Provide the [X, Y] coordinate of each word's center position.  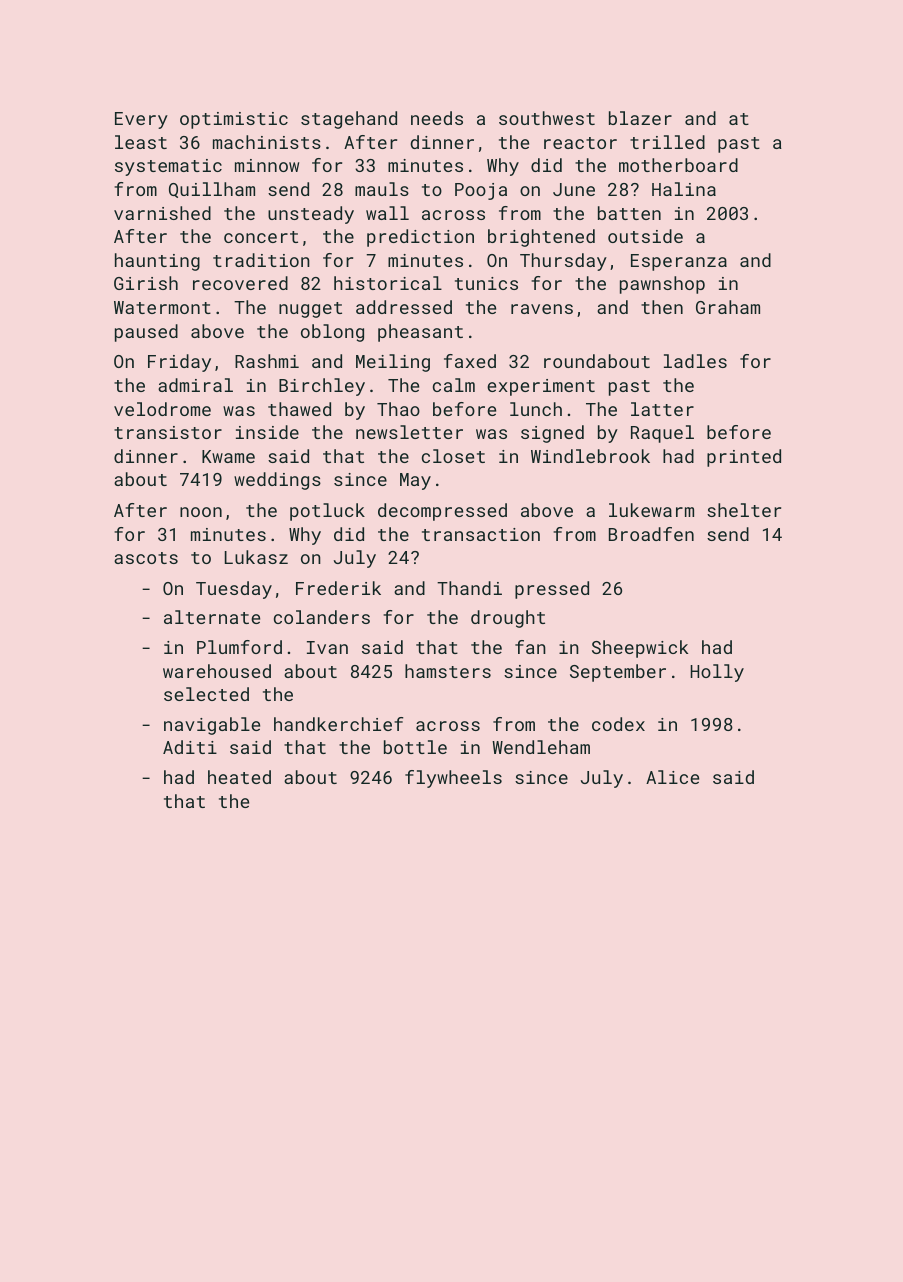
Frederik [338, 588]
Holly [717, 673]
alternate [212, 617]
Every [141, 120]
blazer [640, 118]
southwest [547, 118]
